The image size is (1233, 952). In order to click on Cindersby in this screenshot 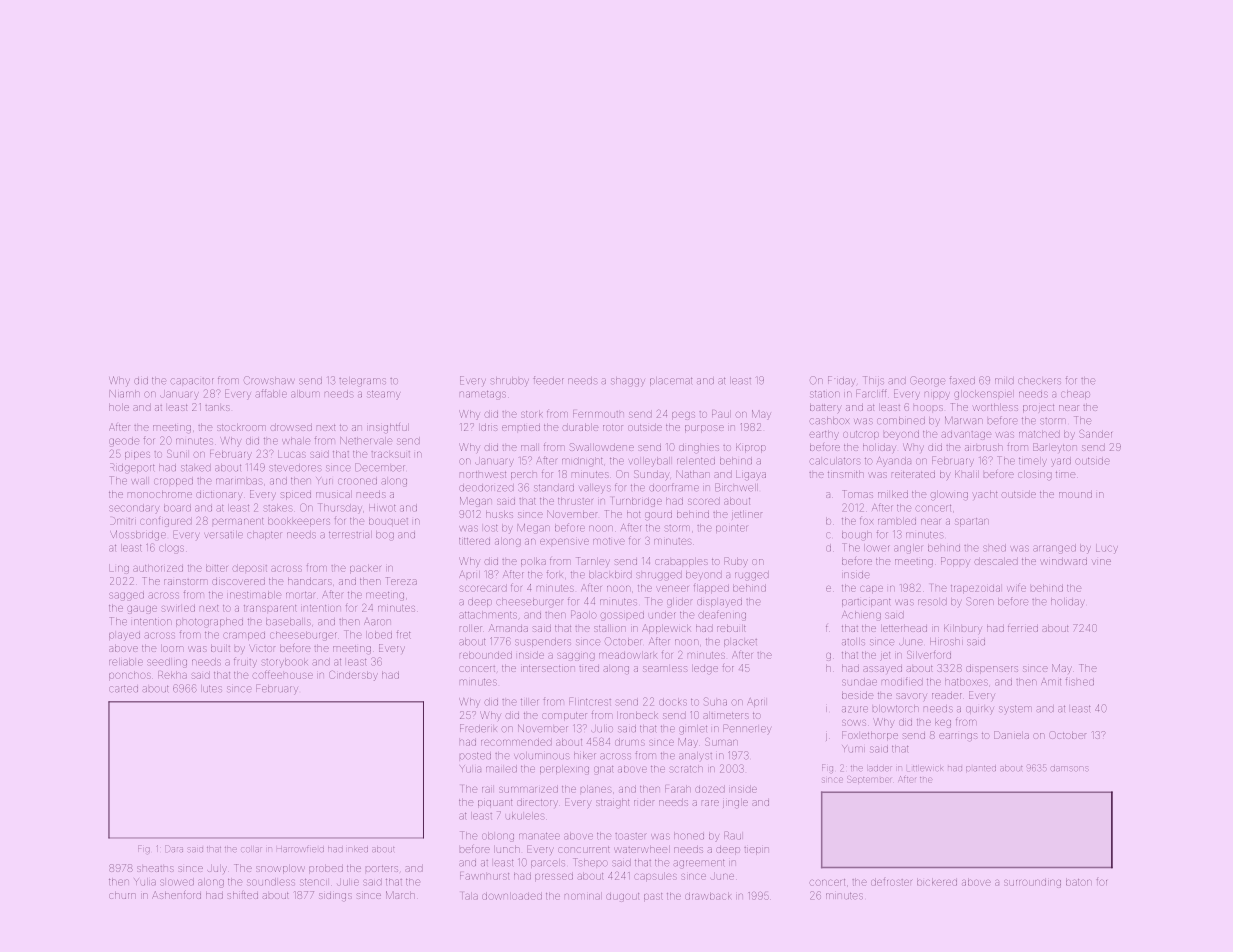, I will do `click(353, 676)`.
